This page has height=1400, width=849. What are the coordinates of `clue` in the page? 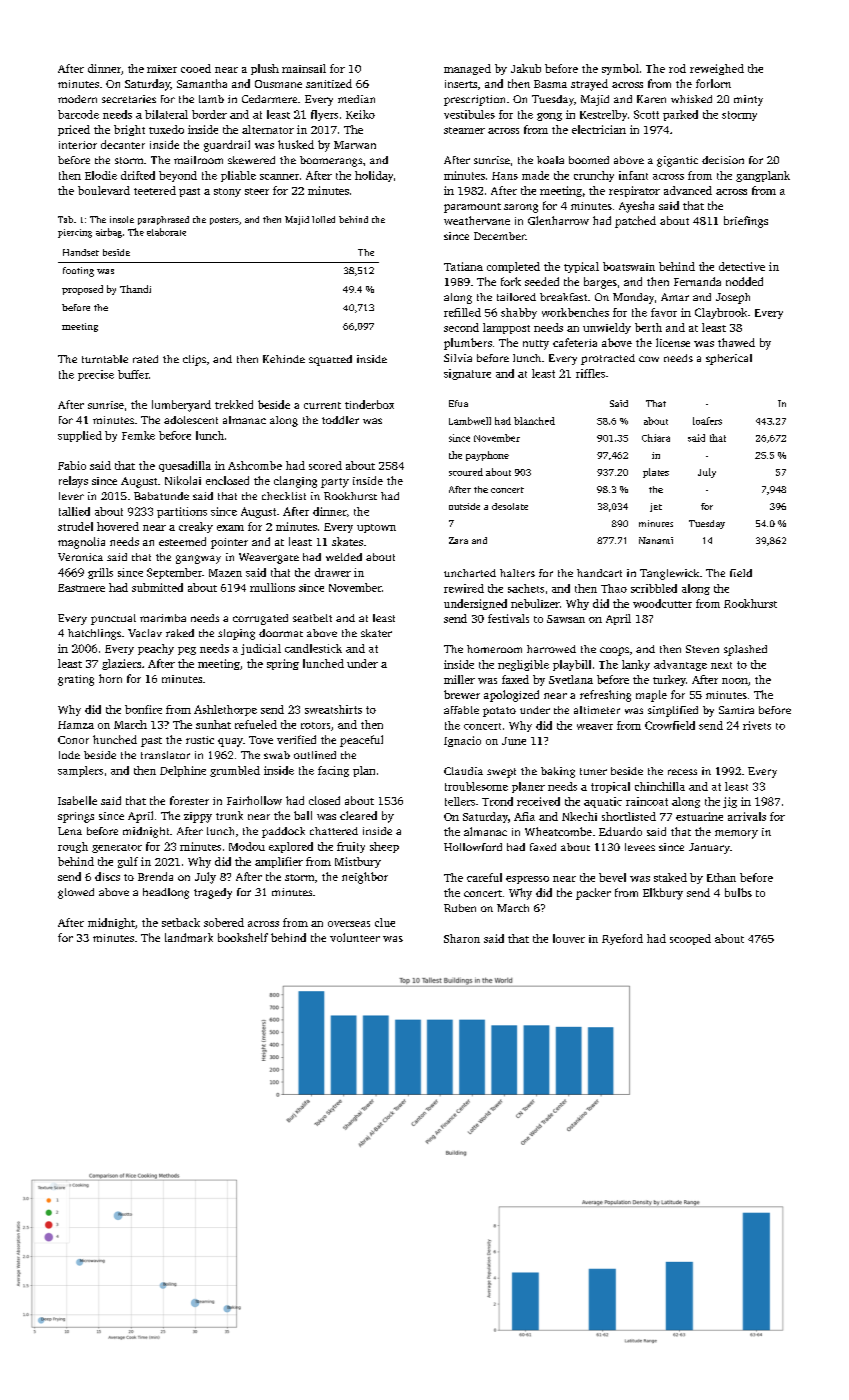 It's located at (385, 922).
